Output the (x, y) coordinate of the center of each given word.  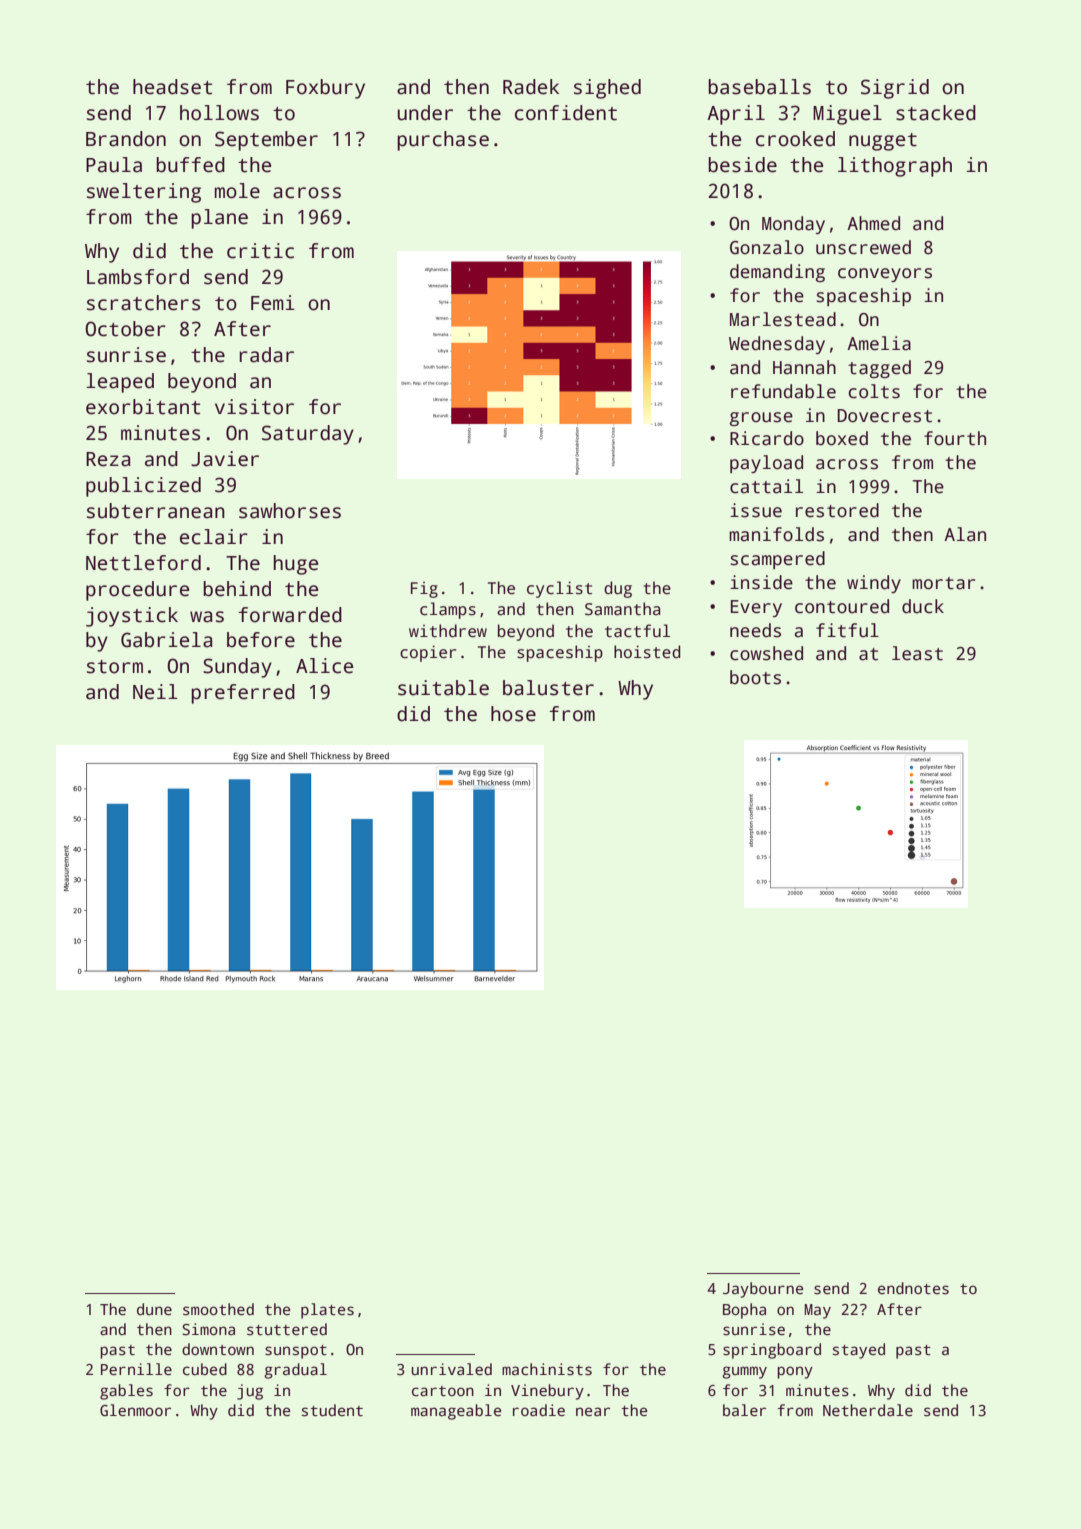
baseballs (759, 87)
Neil (155, 692)
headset (172, 87)
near (593, 1411)
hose (513, 714)
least (917, 653)
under (425, 113)
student (332, 1410)
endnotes (913, 1288)
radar (266, 355)
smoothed (218, 1309)
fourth (955, 438)
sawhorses (290, 511)
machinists (547, 1369)
